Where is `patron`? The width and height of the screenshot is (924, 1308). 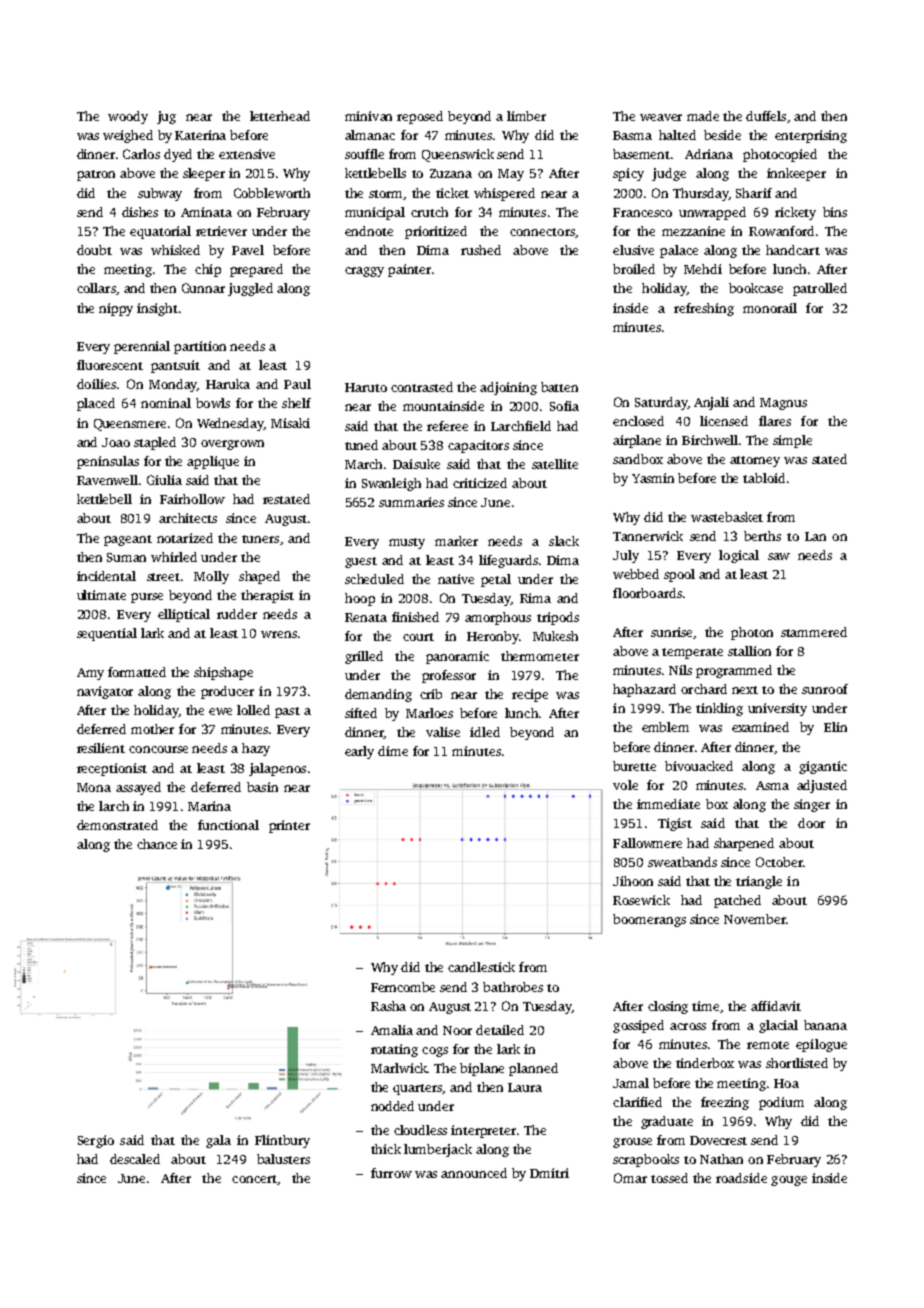
patron is located at coordinates (96, 175).
